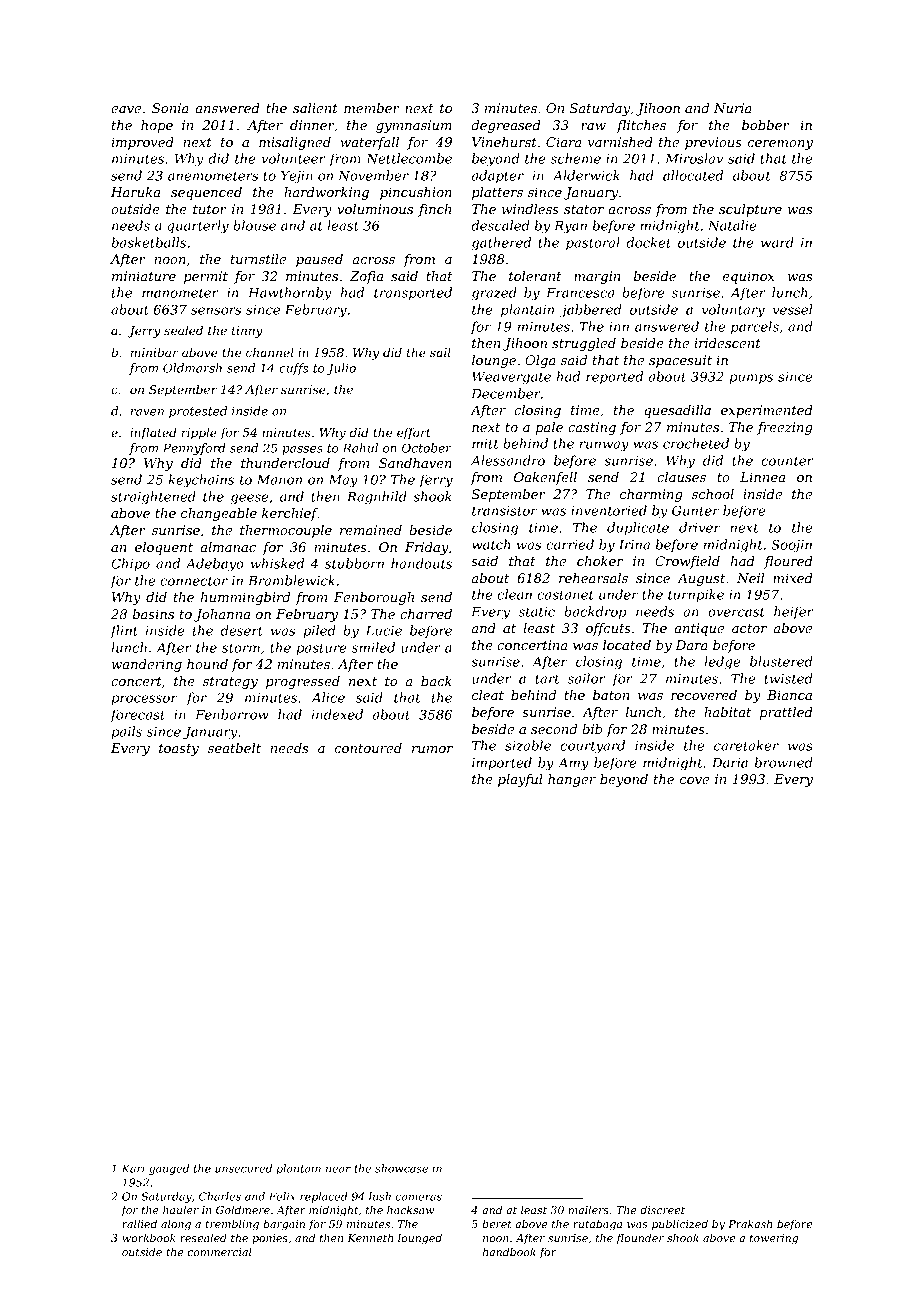  Describe the element at coordinates (153, 498) in the screenshot. I see `straightened` at that location.
